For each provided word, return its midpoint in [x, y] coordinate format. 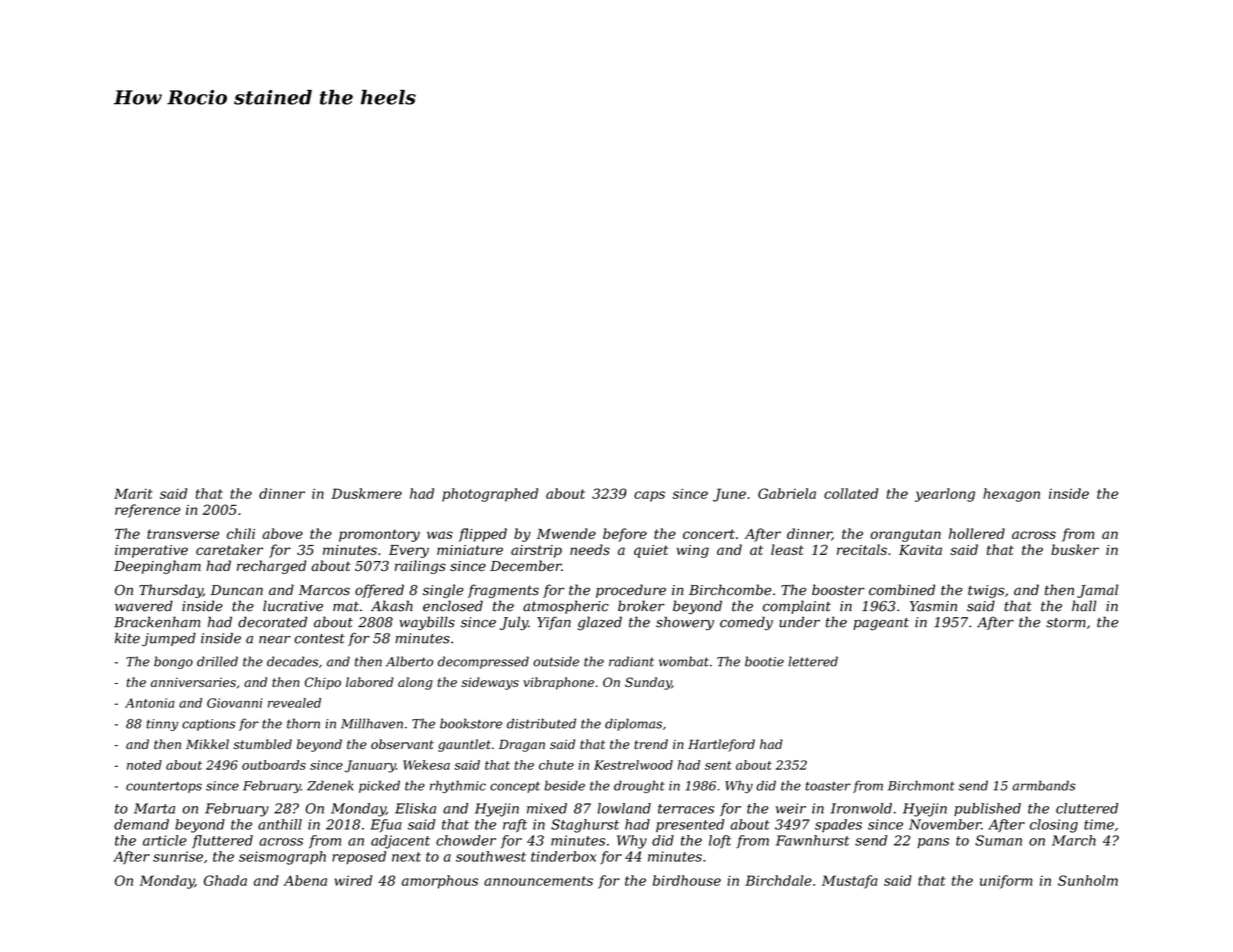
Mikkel [207, 744]
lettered [813, 661]
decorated [272, 622]
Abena [305, 880]
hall [1084, 606]
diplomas [633, 724]
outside [556, 661]
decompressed [483, 662]
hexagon [1011, 495]
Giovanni [234, 703]
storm [1066, 623]
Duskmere [366, 493]
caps [649, 496]
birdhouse [687, 880]
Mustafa [850, 882]
